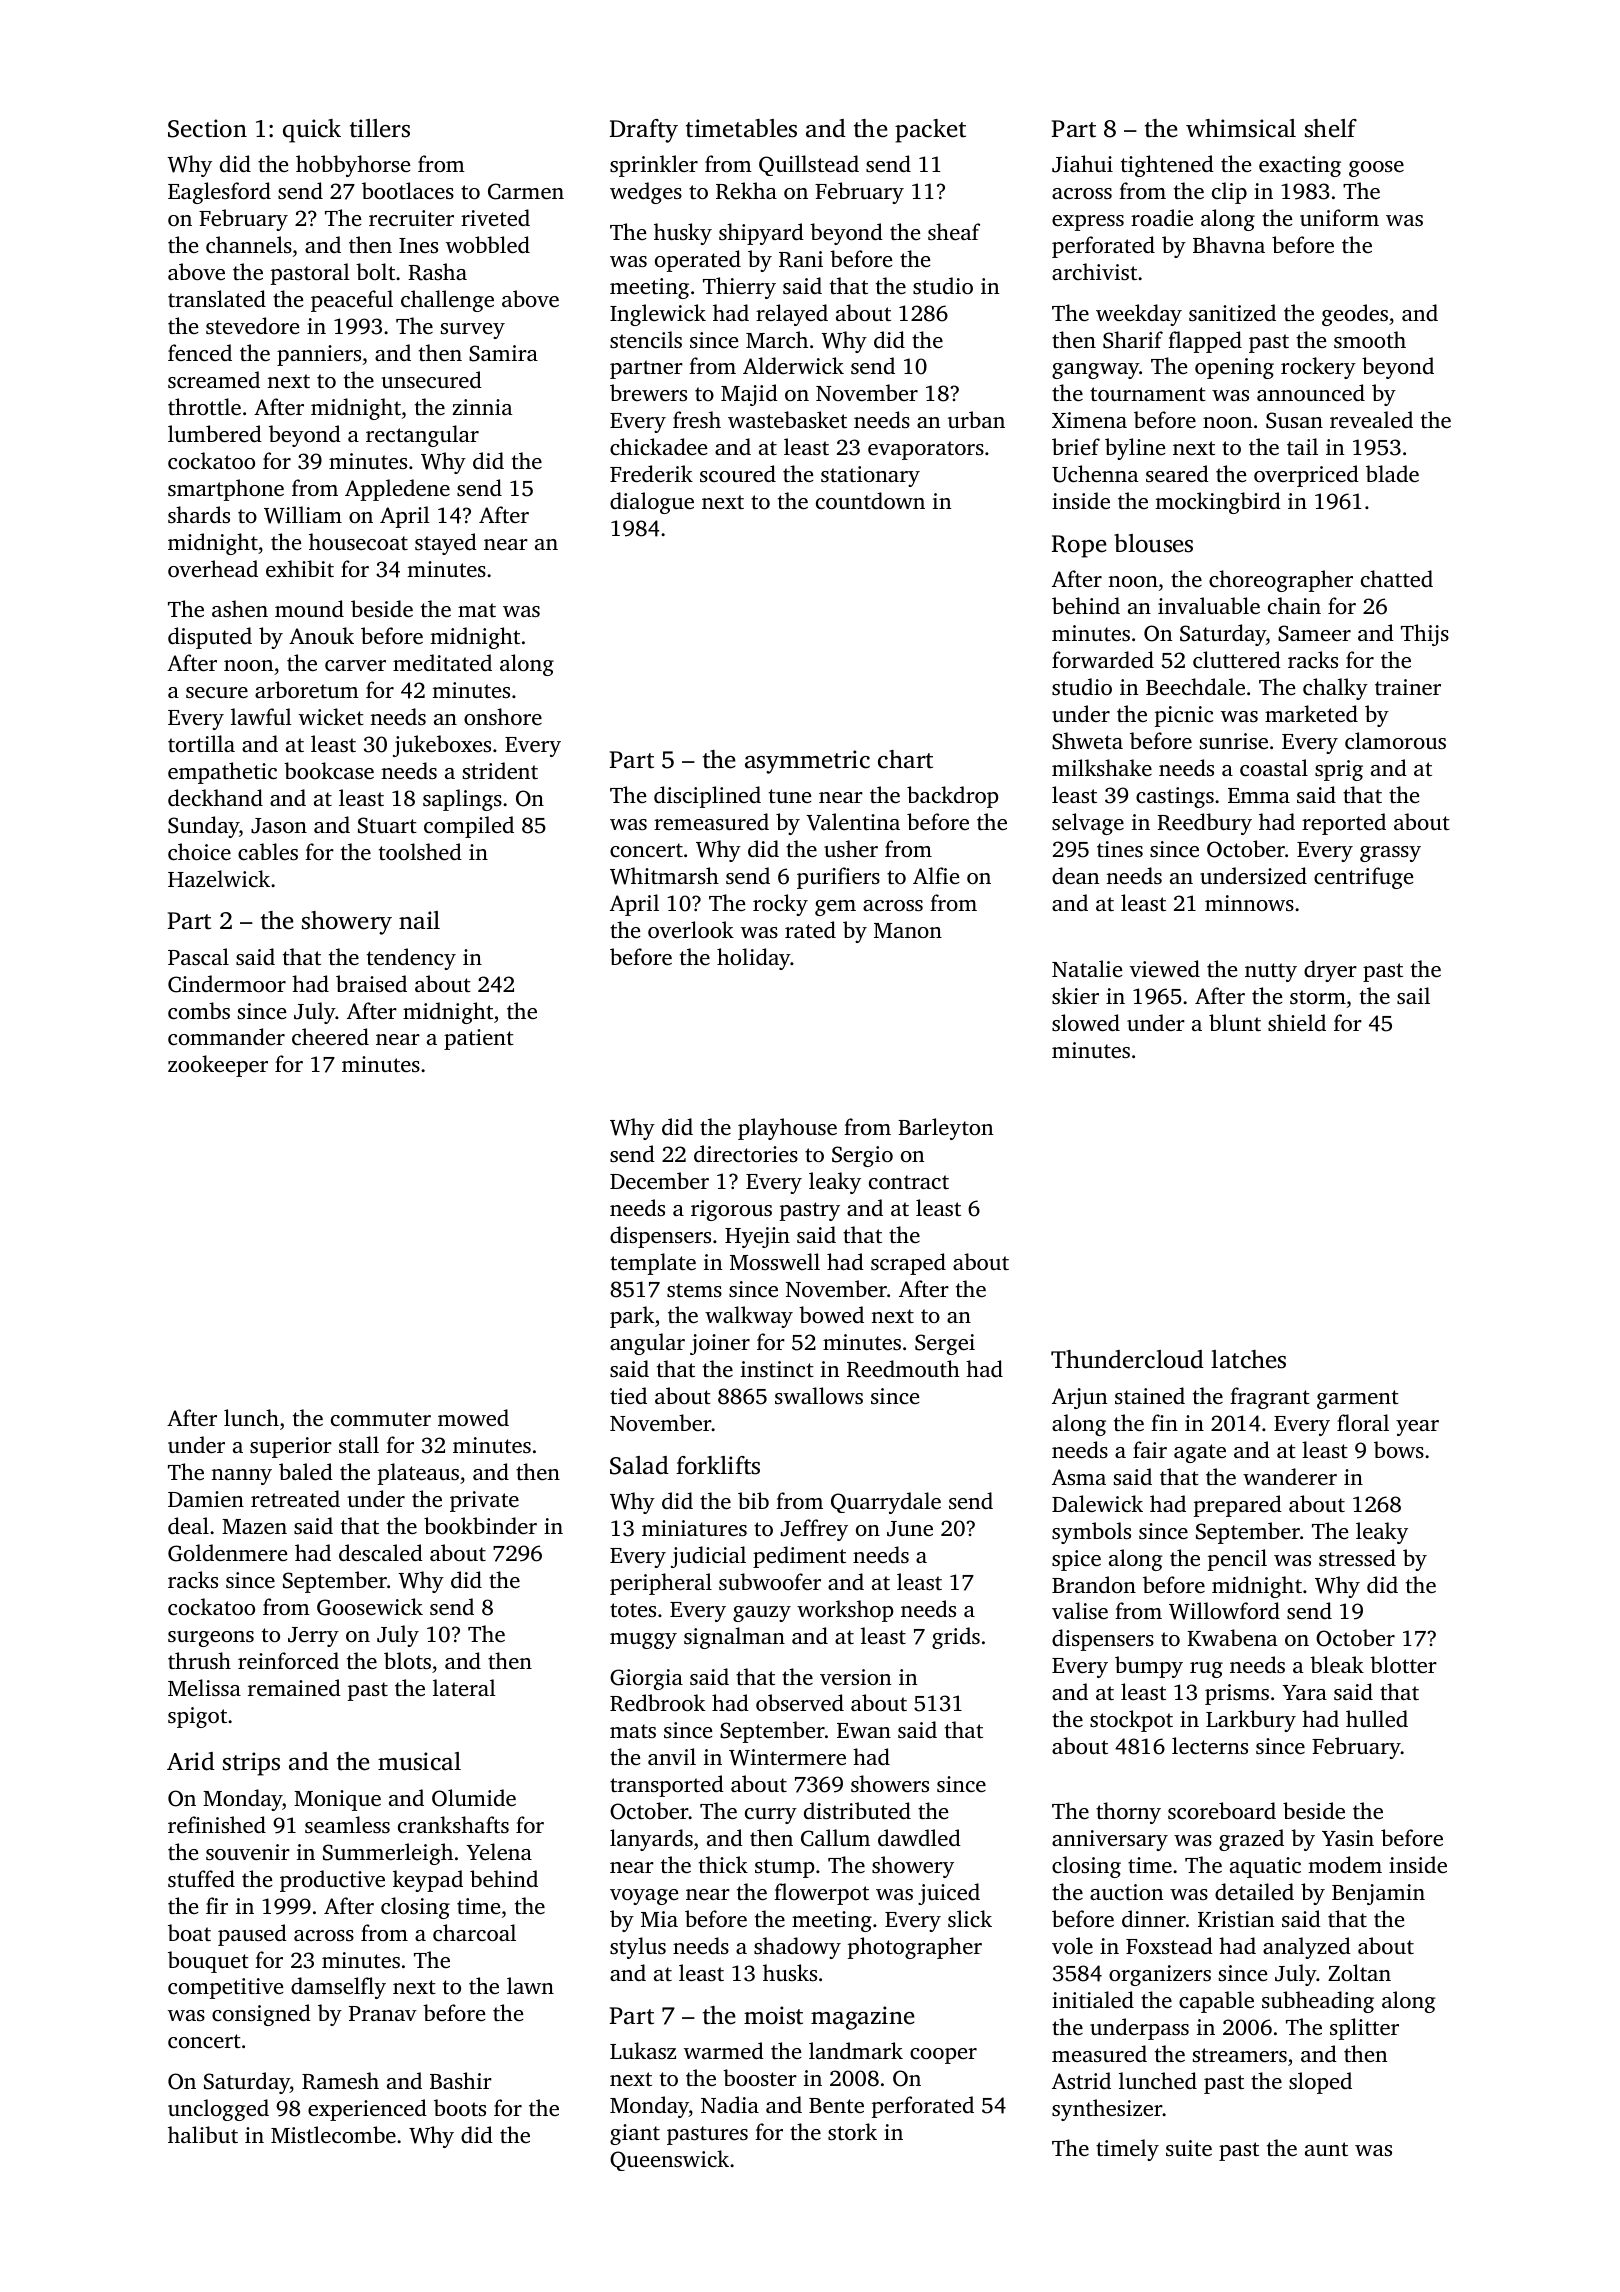 The width and height of the document is (1620, 2292). What do you see at coordinates (1251, 1840) in the document?
I see `grazed` at bounding box center [1251, 1840].
